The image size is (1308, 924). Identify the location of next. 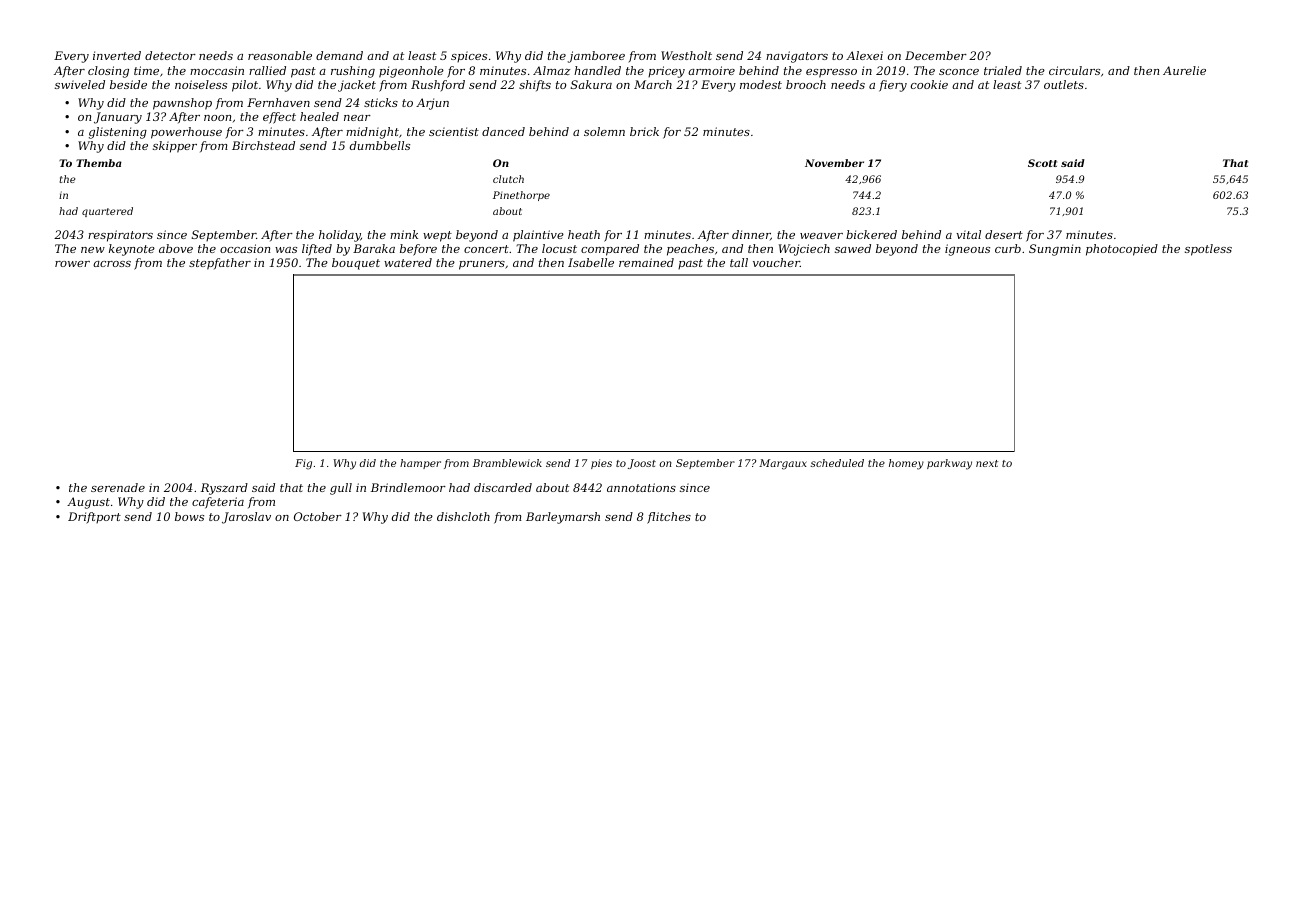
(987, 463).
